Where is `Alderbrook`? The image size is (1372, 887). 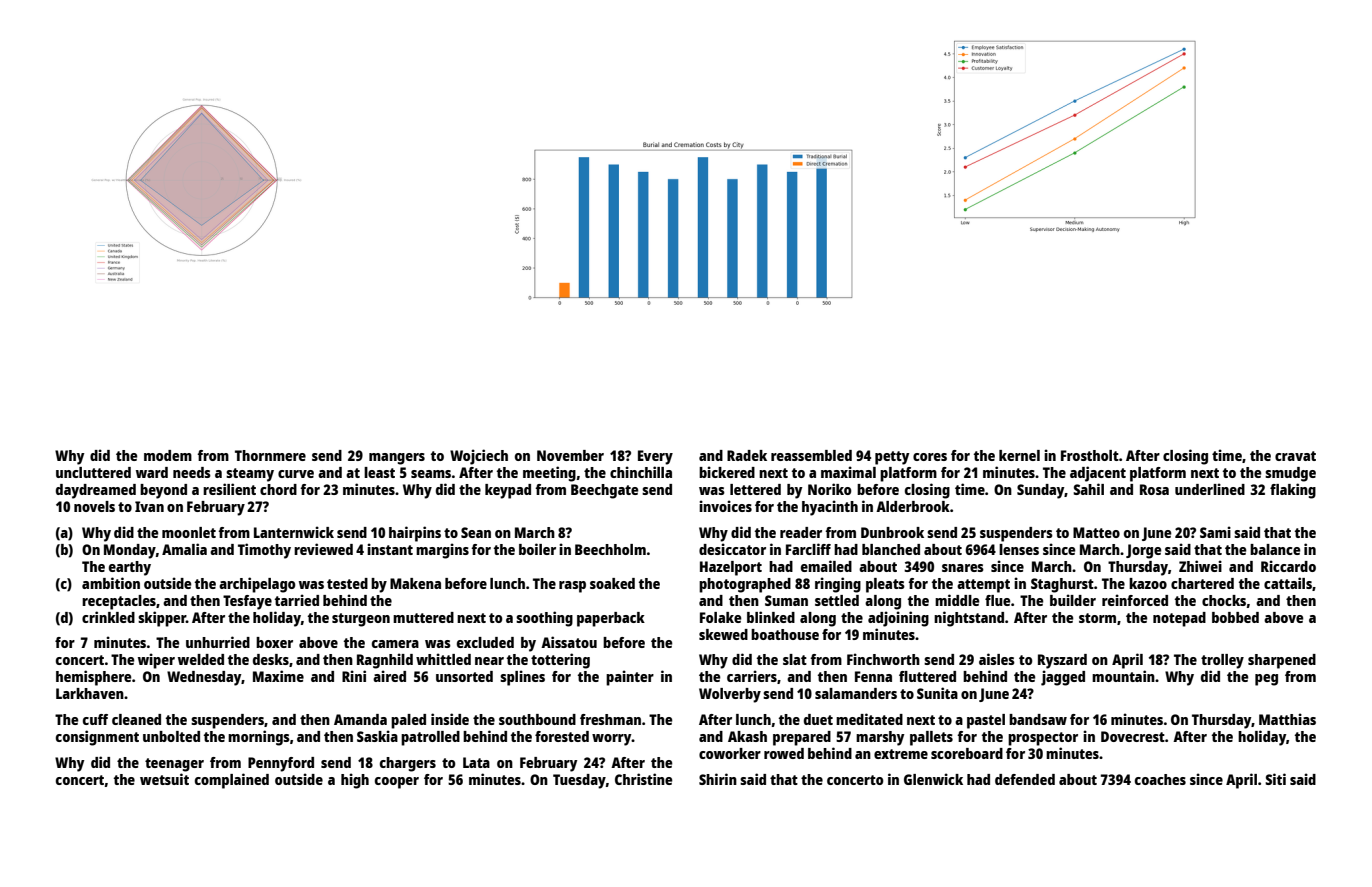
Alderbrook is located at coordinates (913, 506).
